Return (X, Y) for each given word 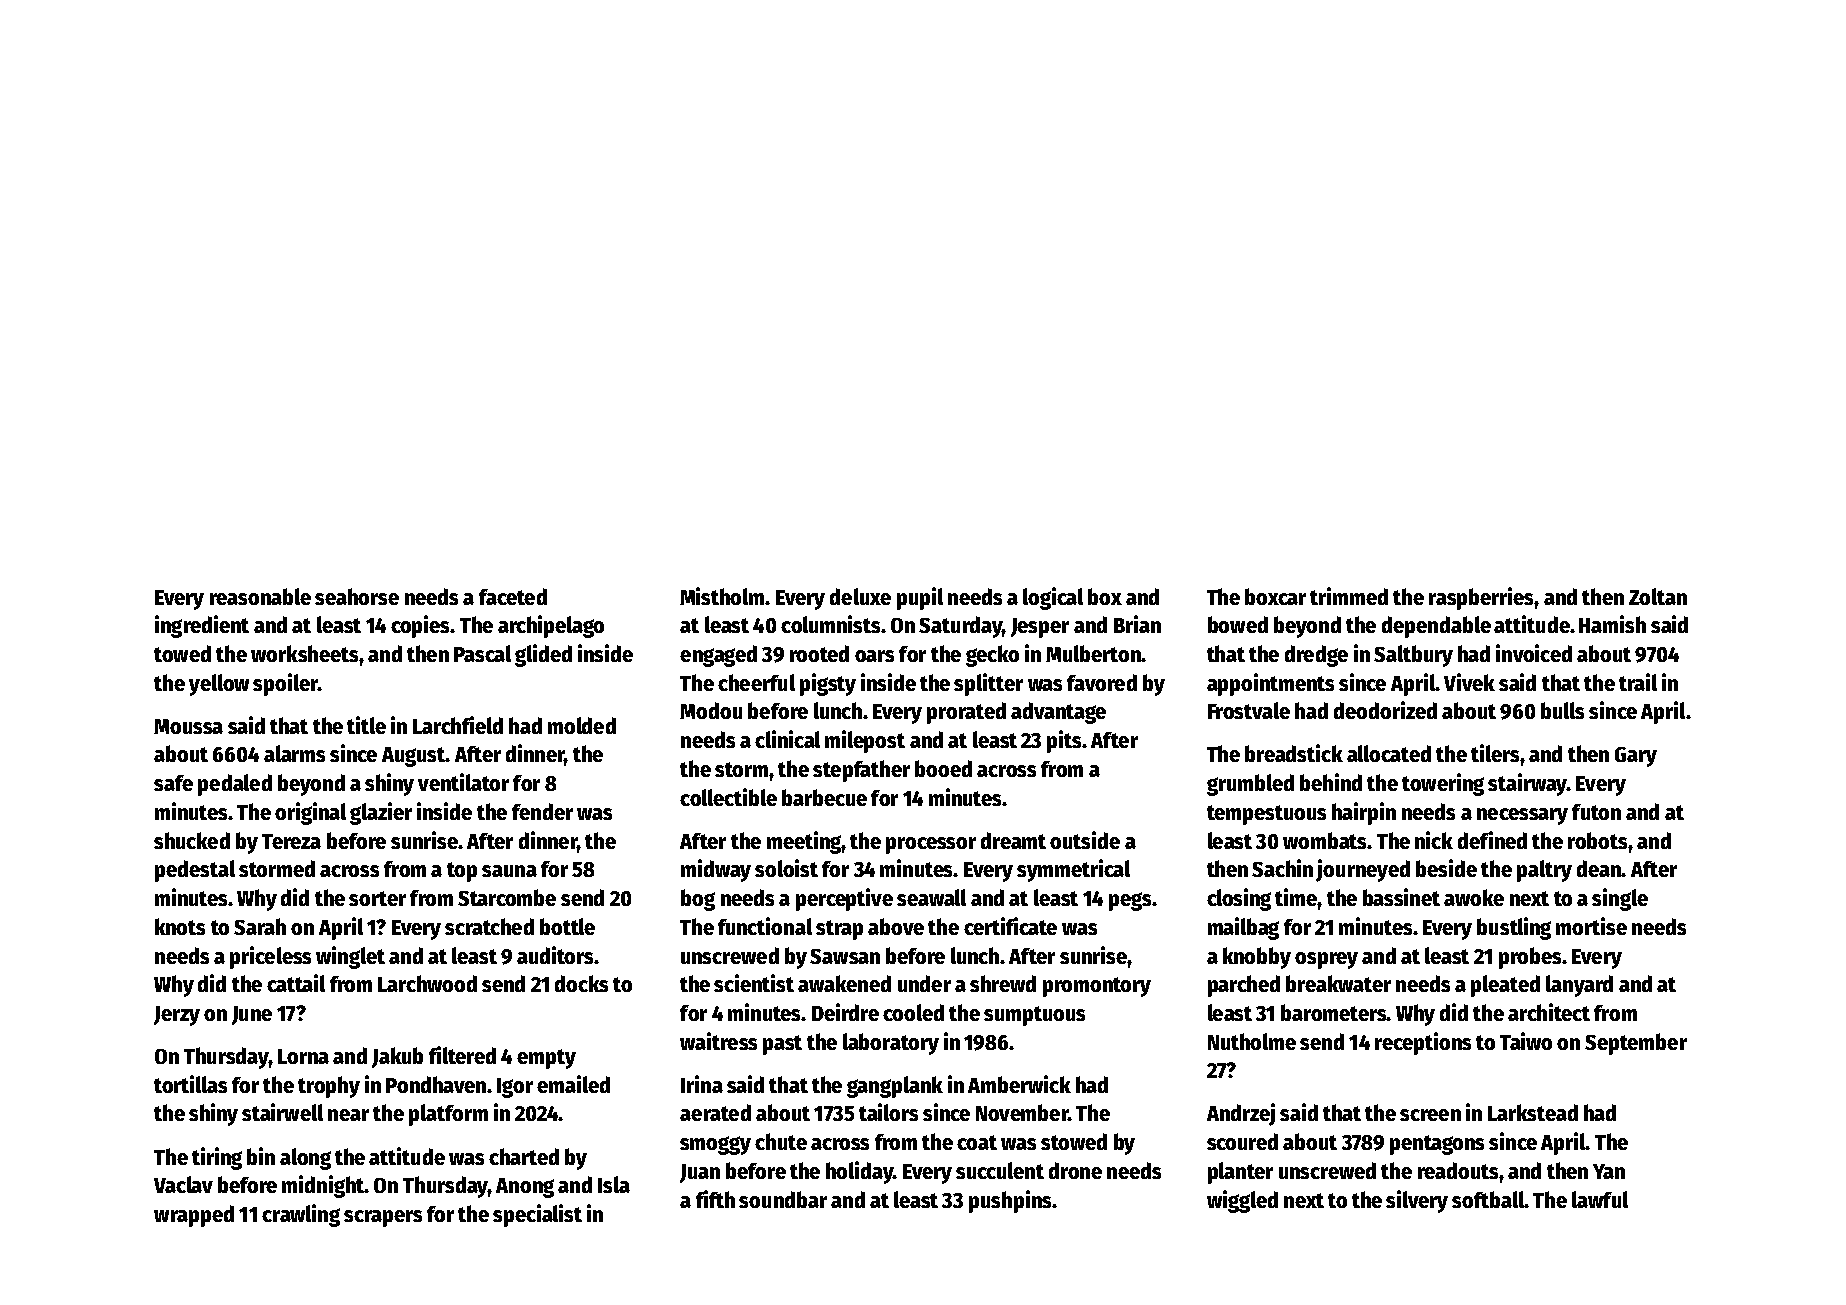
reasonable (260, 596)
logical (1053, 598)
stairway (1527, 784)
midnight (323, 1186)
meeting (804, 842)
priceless (270, 957)
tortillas (190, 1084)
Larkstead (1533, 1112)
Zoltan (1658, 596)
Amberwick (1019, 1084)
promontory (1097, 987)
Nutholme (1252, 1041)
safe (173, 783)
